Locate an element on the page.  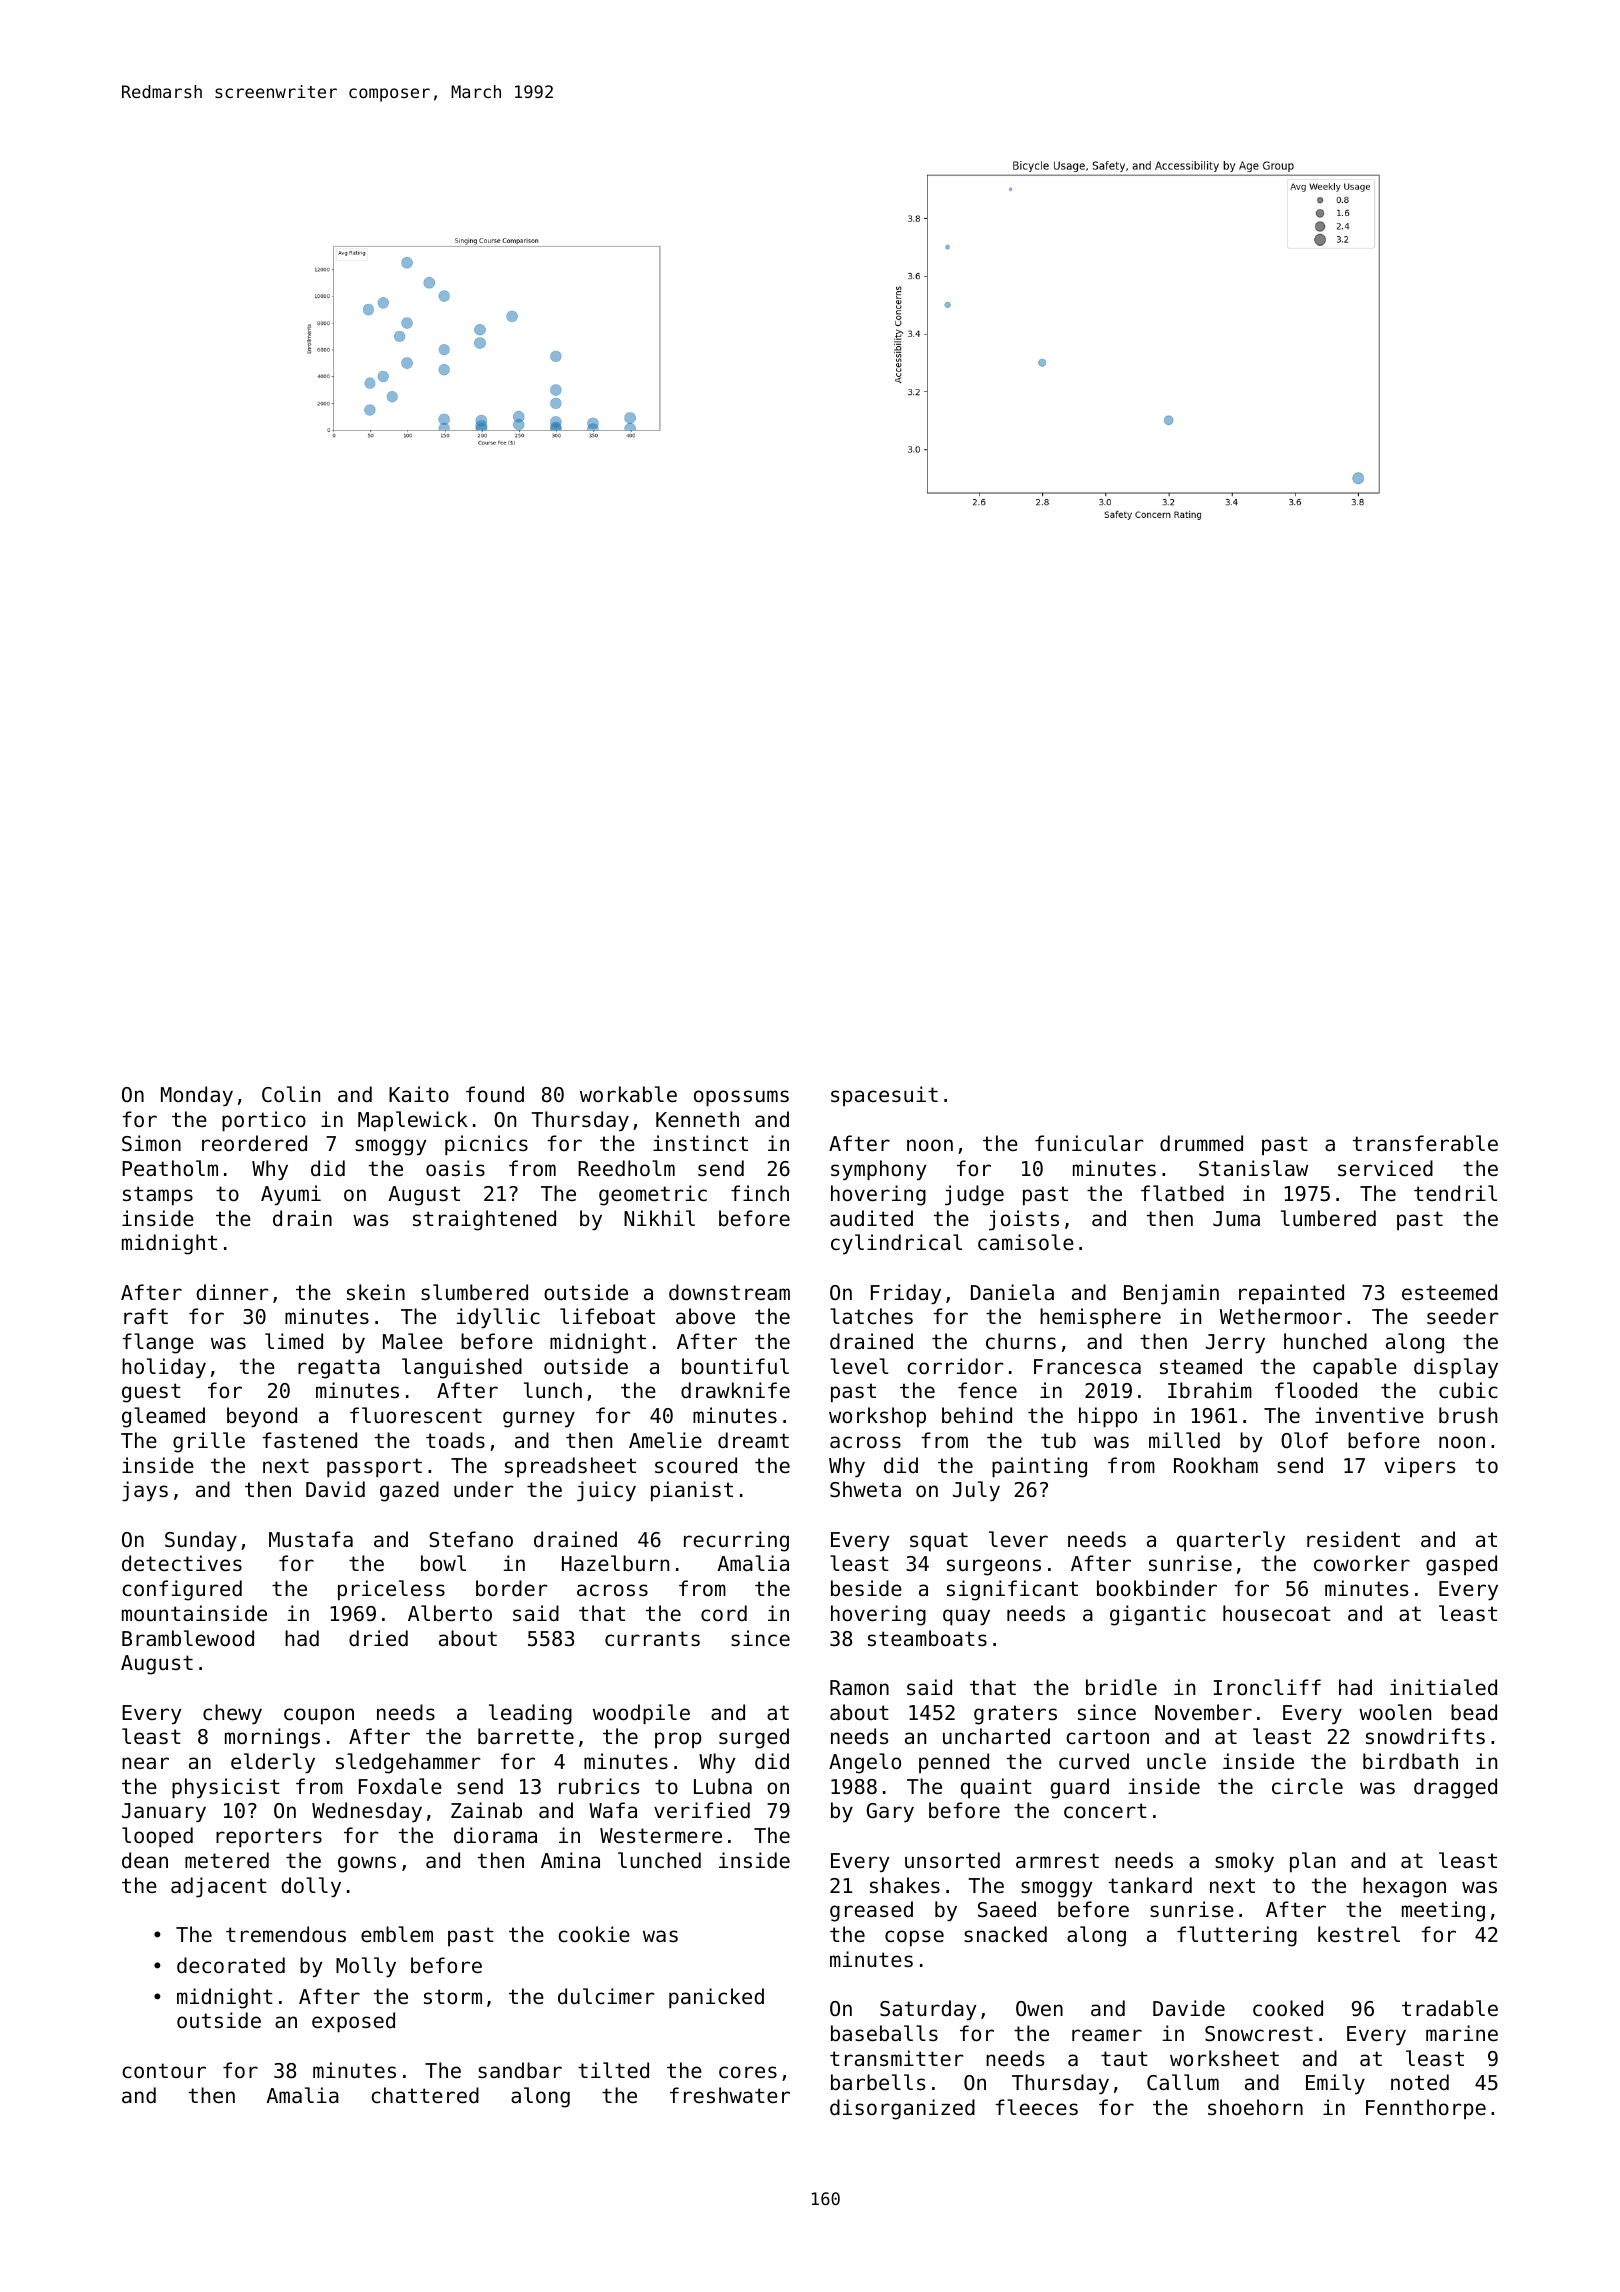
painting is located at coordinates (1039, 1467).
